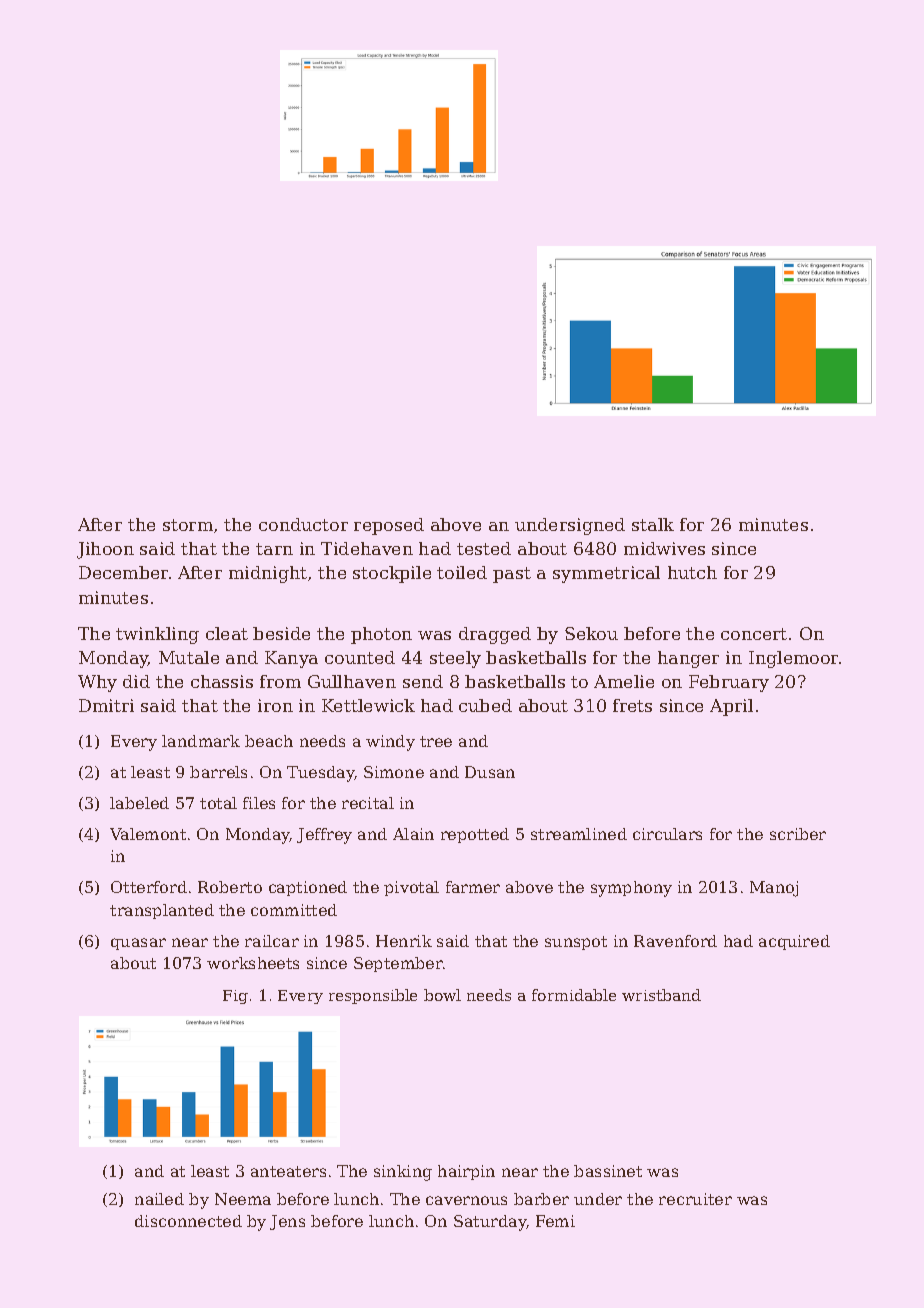  I want to click on photon, so click(381, 635).
